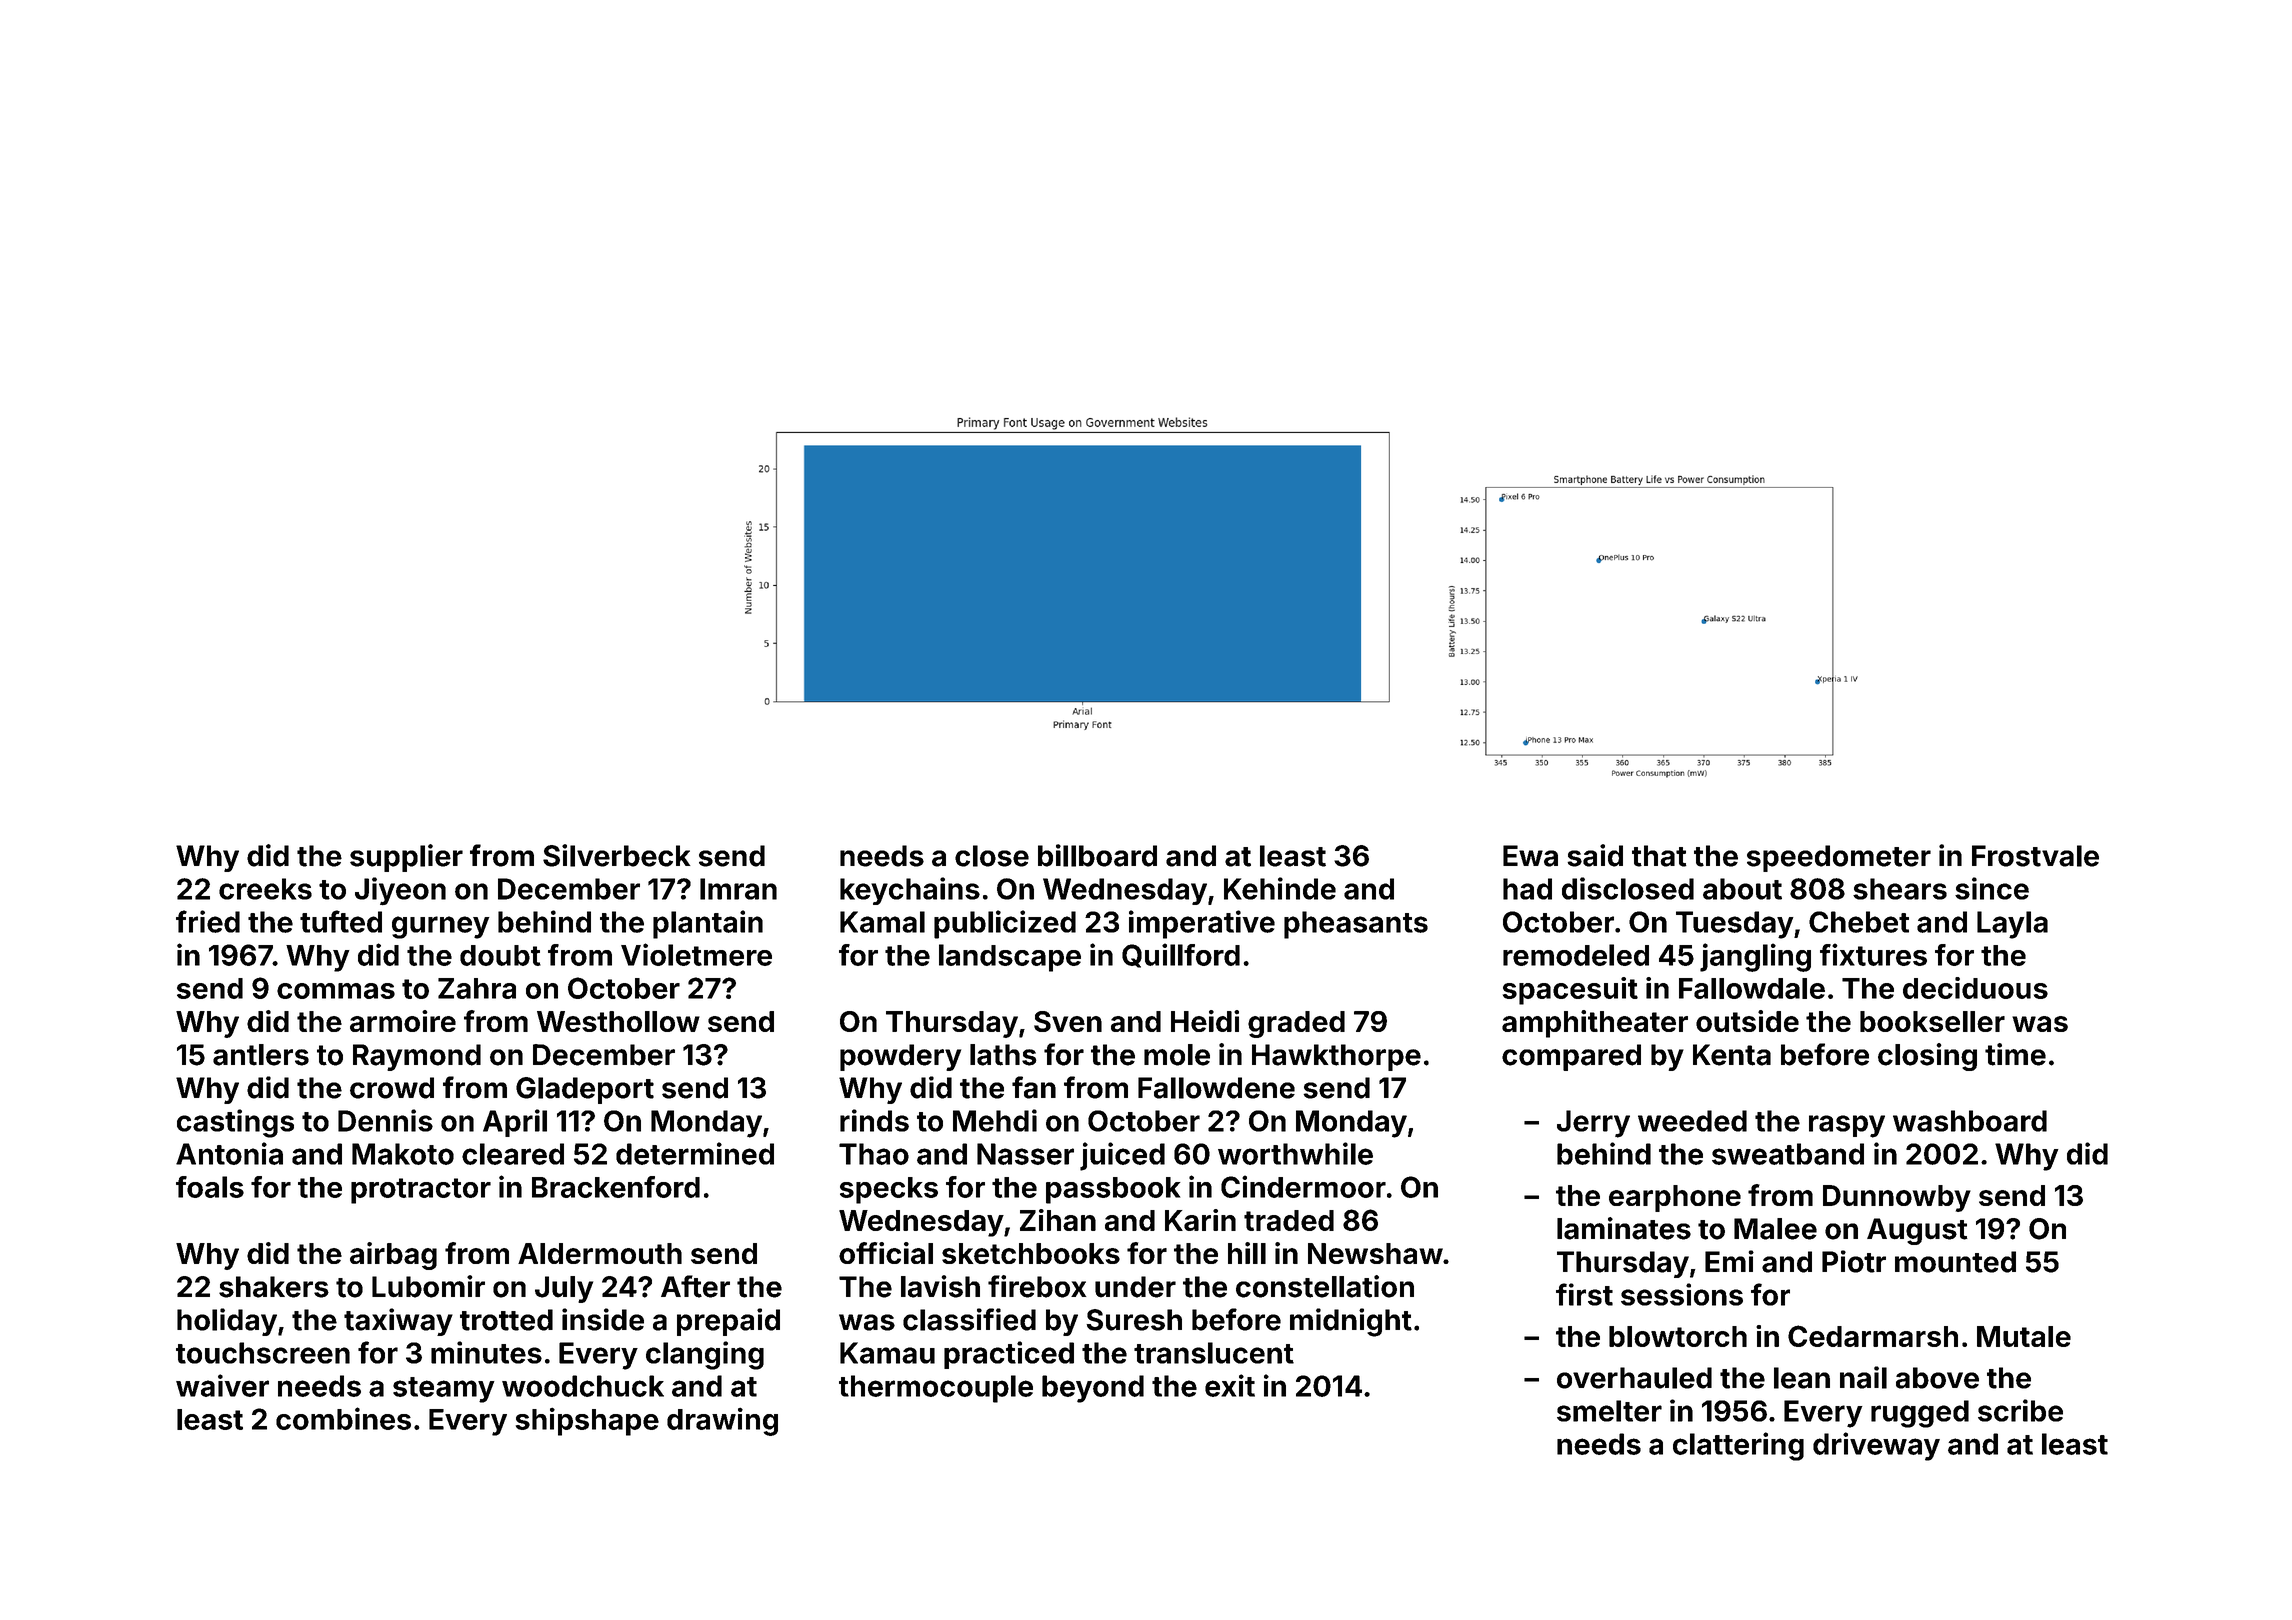 Image resolution: width=2292 pixels, height=1620 pixels. What do you see at coordinates (406, 858) in the screenshot?
I see `supplier` at bounding box center [406, 858].
